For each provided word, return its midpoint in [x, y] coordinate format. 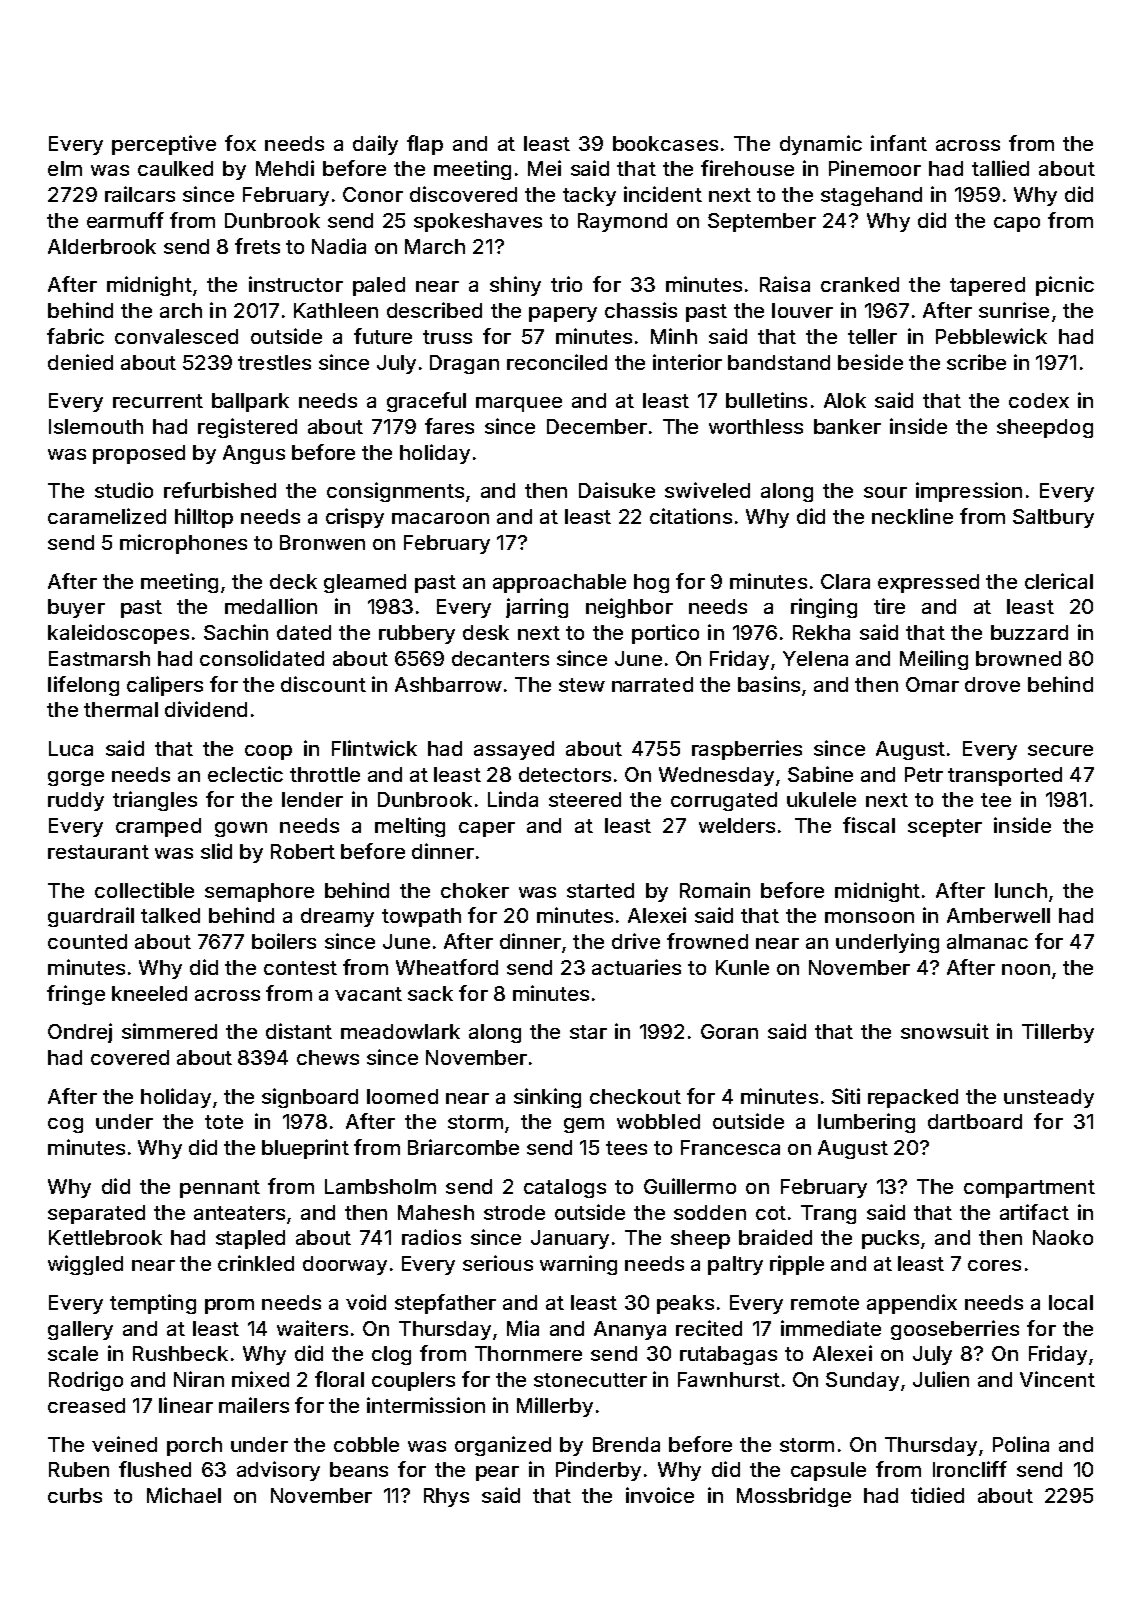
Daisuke [617, 490]
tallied [1000, 168]
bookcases [665, 143]
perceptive [164, 145]
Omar [932, 684]
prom [229, 1306]
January [570, 1239]
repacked [913, 1098]
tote [224, 1122]
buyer [76, 608]
